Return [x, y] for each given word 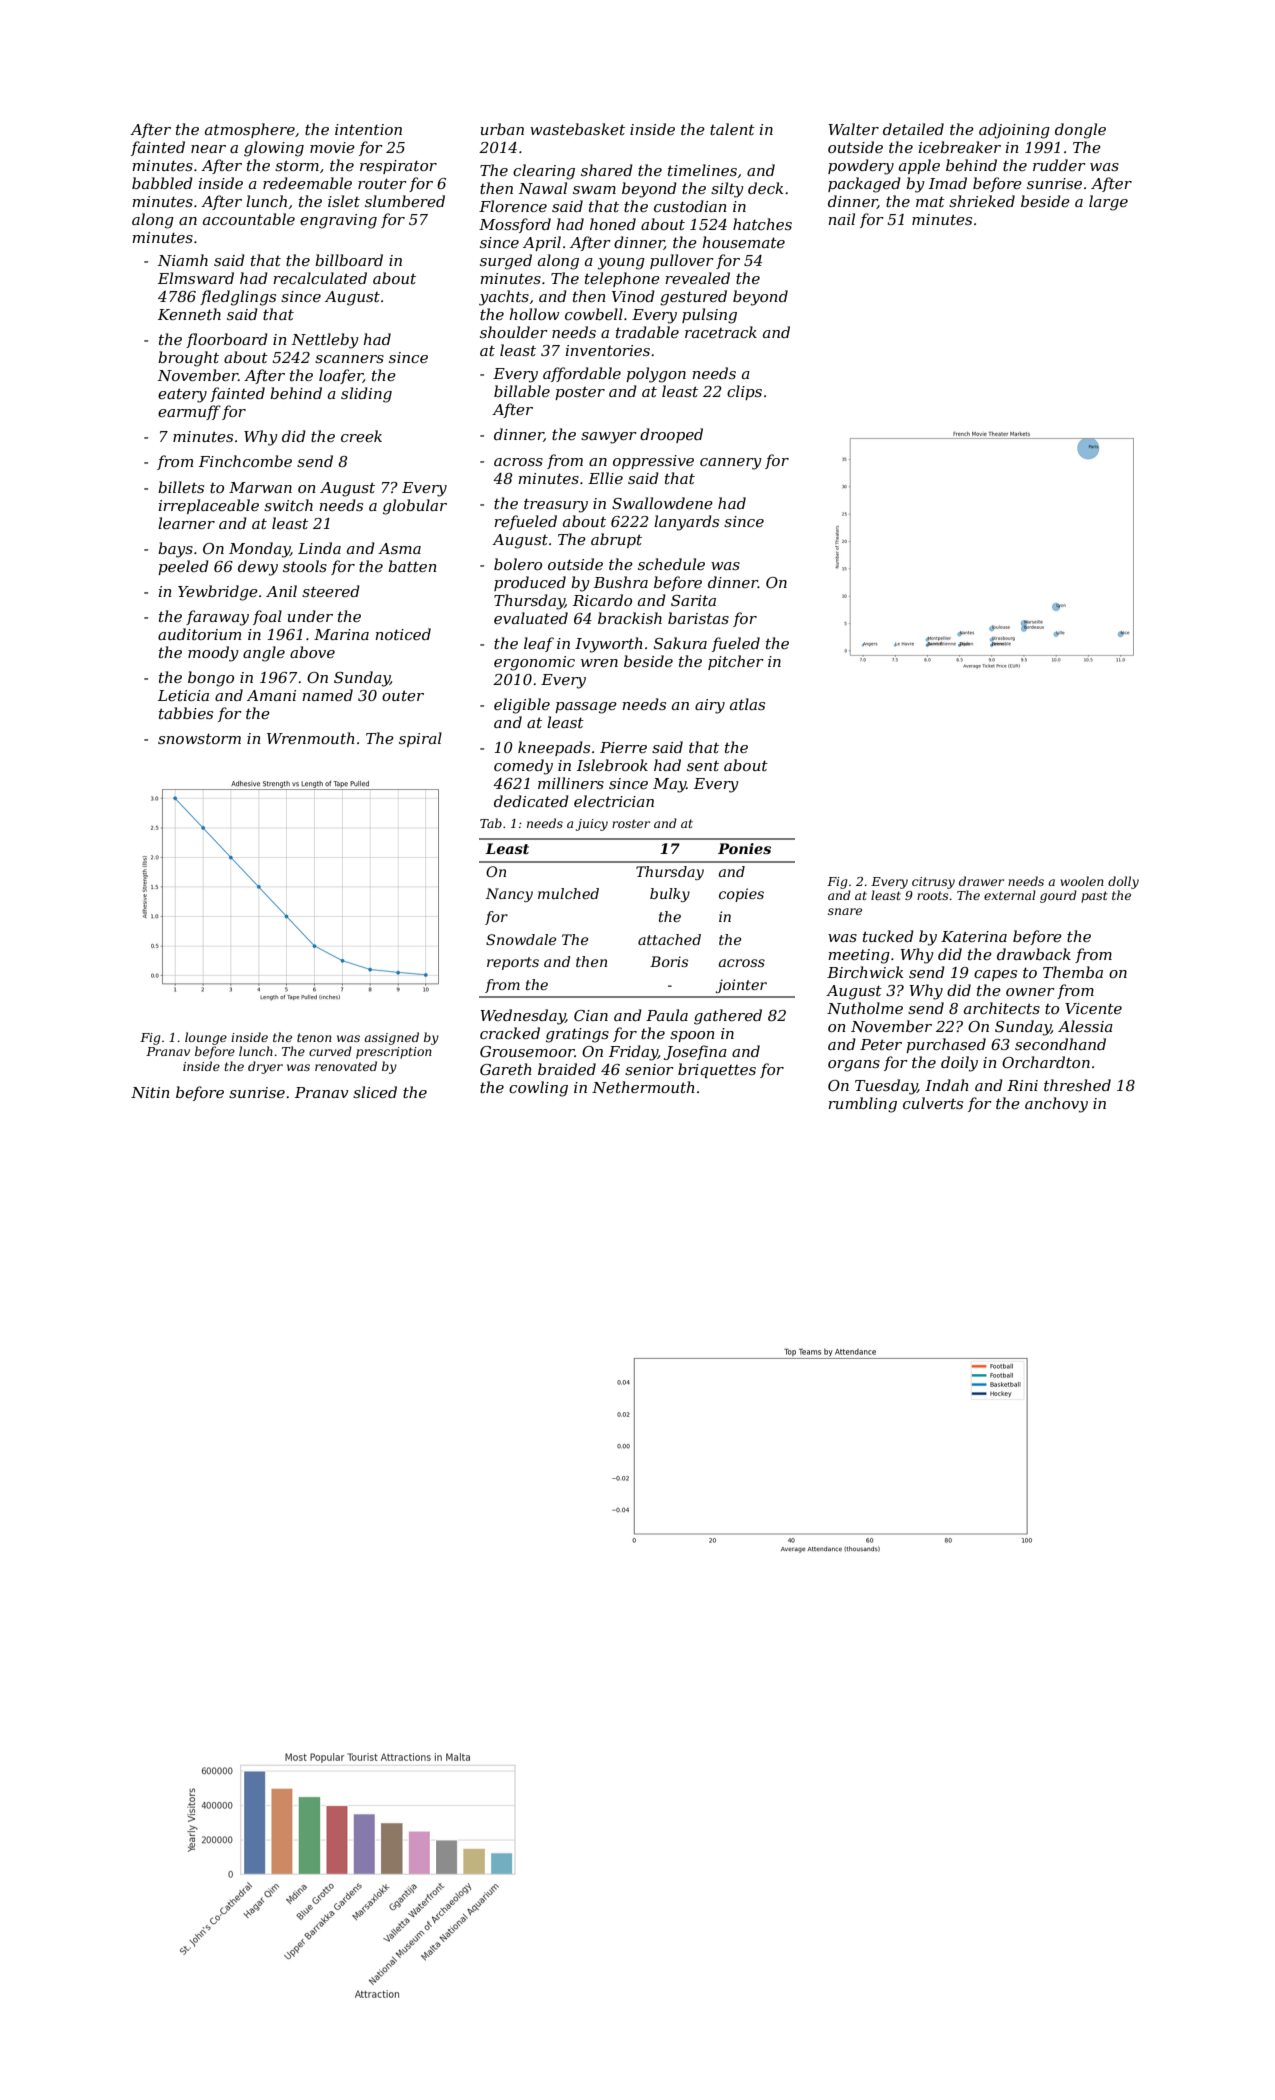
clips [744, 392]
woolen [1082, 881]
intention [368, 129]
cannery [731, 464]
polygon [656, 375]
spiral [420, 739]
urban [502, 129]
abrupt [616, 540]
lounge [206, 1038]
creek [361, 436]
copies [741, 895]
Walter [853, 129]
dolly [1123, 882]
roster [631, 823]
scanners [349, 359]
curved [330, 1051]
